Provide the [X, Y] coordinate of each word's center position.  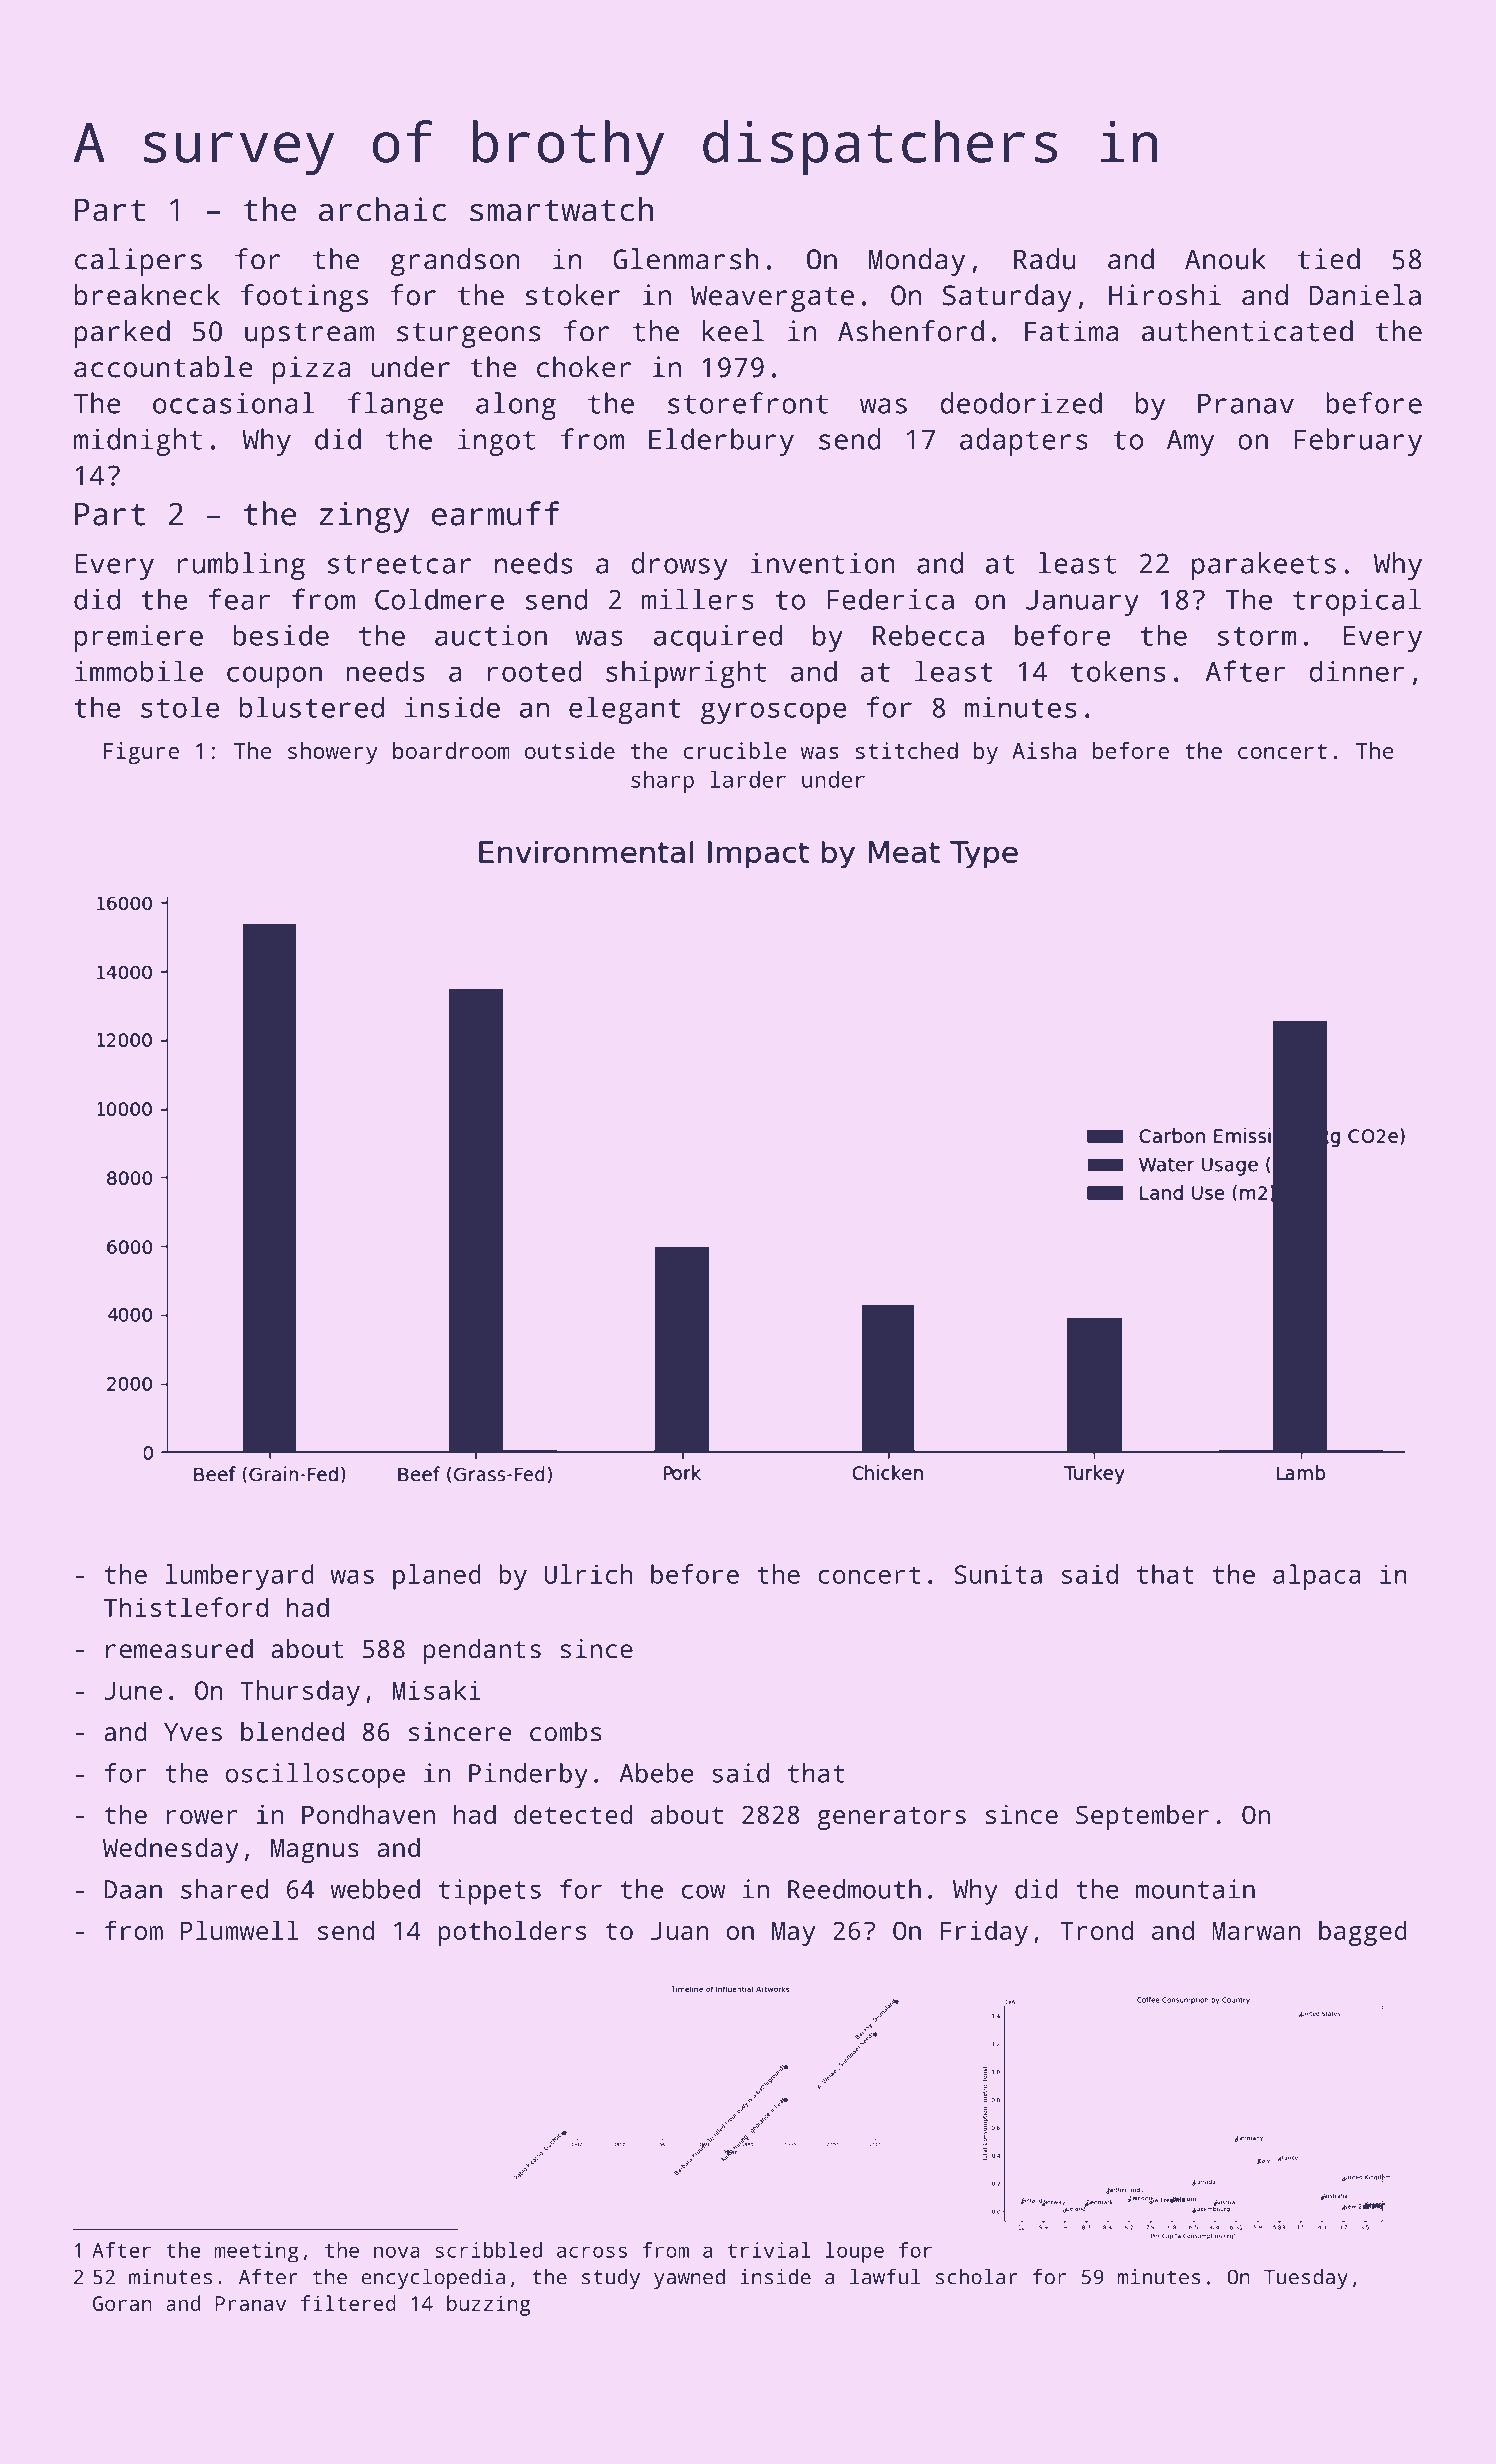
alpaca [1317, 1577]
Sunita [998, 1574]
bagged [1363, 1933]
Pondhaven [368, 1814]
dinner [1357, 671]
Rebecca [928, 635]
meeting [257, 2252]
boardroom [451, 750]
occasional [234, 403]
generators [891, 1818]
